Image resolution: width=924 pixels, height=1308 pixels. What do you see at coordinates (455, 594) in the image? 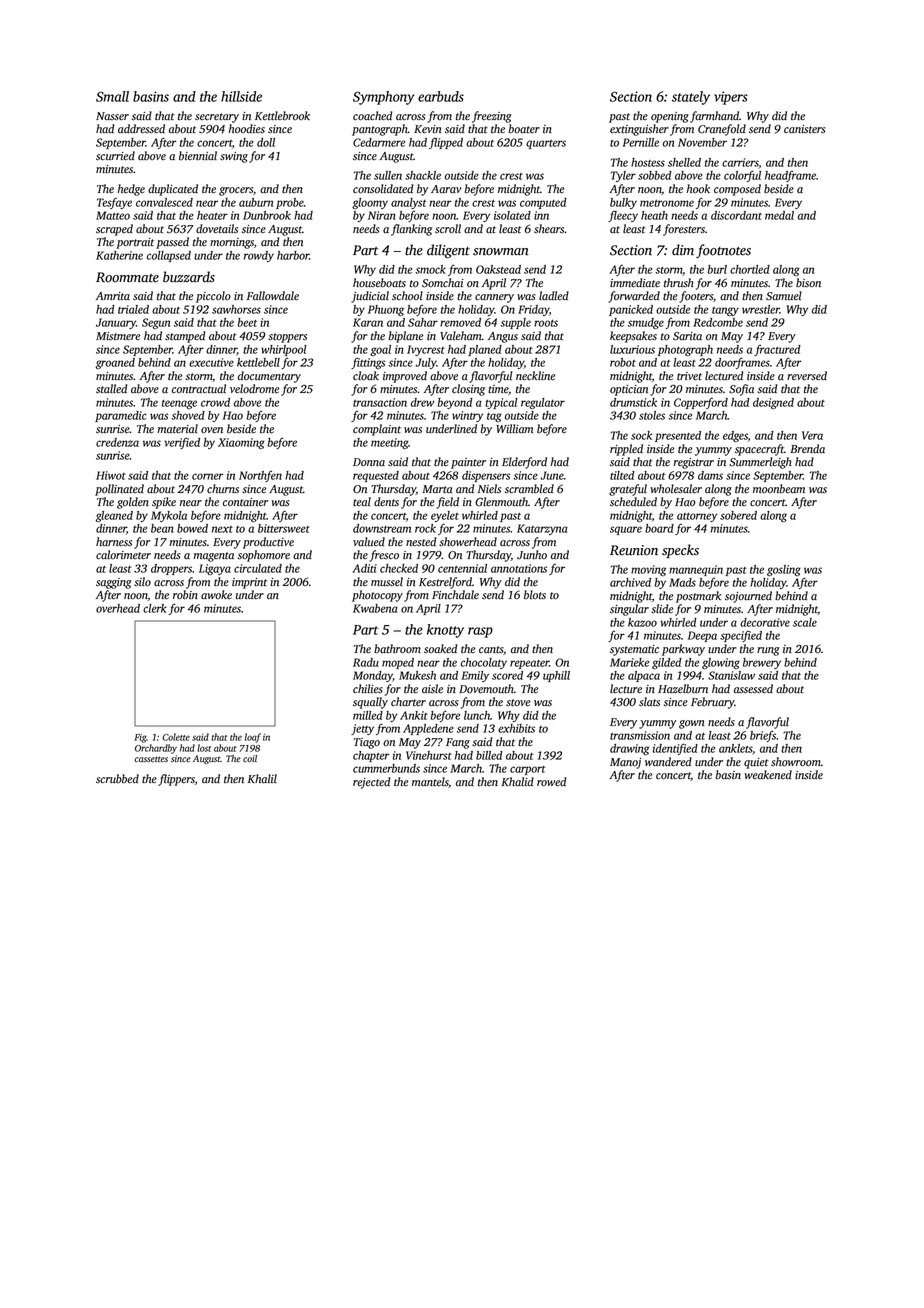
I see `Finchdale` at bounding box center [455, 594].
